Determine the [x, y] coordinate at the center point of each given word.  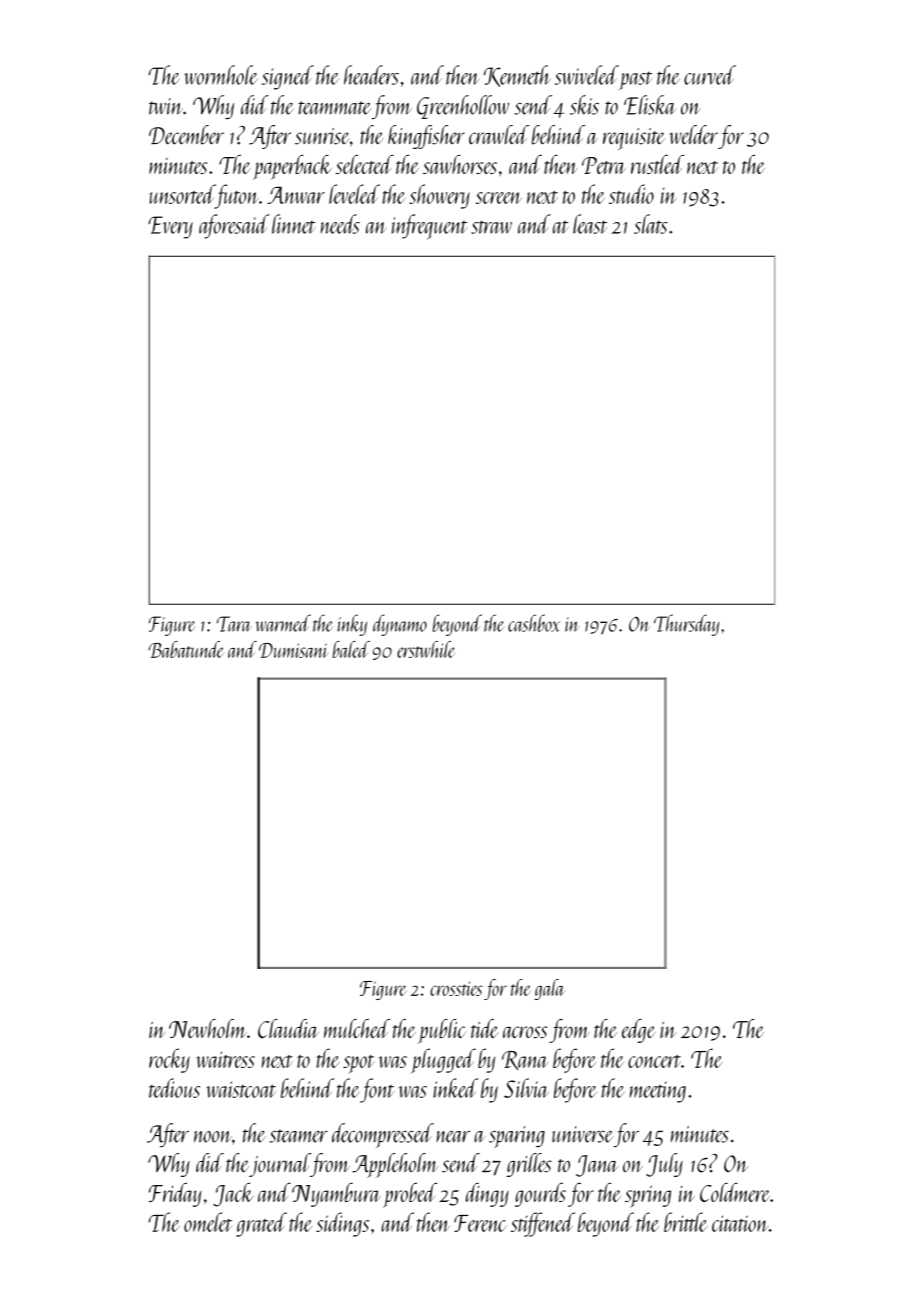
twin [166, 106]
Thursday [686, 625]
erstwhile [426, 649]
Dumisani [294, 650]
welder [693, 135]
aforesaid [234, 226]
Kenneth [517, 76]
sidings [342, 1224]
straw [491, 227]
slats [651, 224]
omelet [208, 1222]
